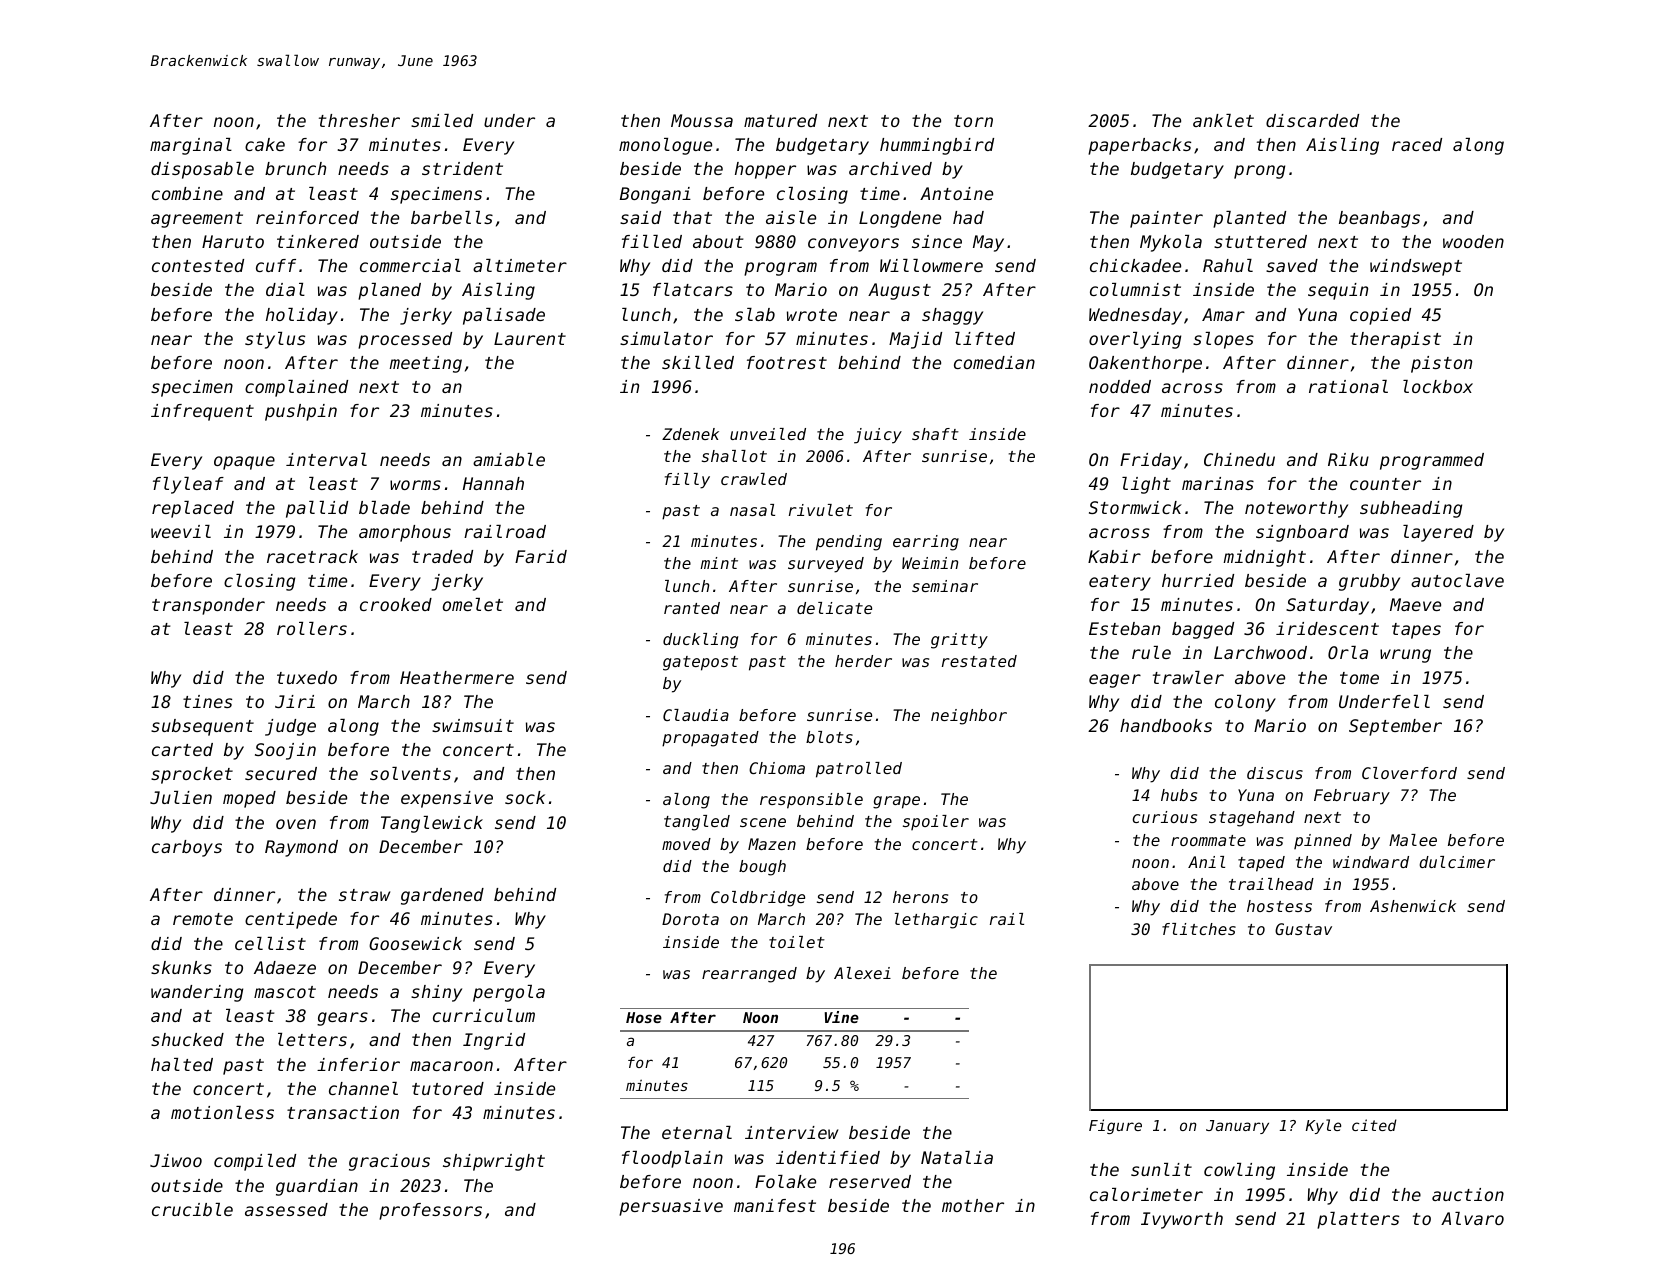 The width and height of the screenshot is (1659, 1282). What do you see at coordinates (1151, 652) in the screenshot?
I see `rule` at bounding box center [1151, 652].
